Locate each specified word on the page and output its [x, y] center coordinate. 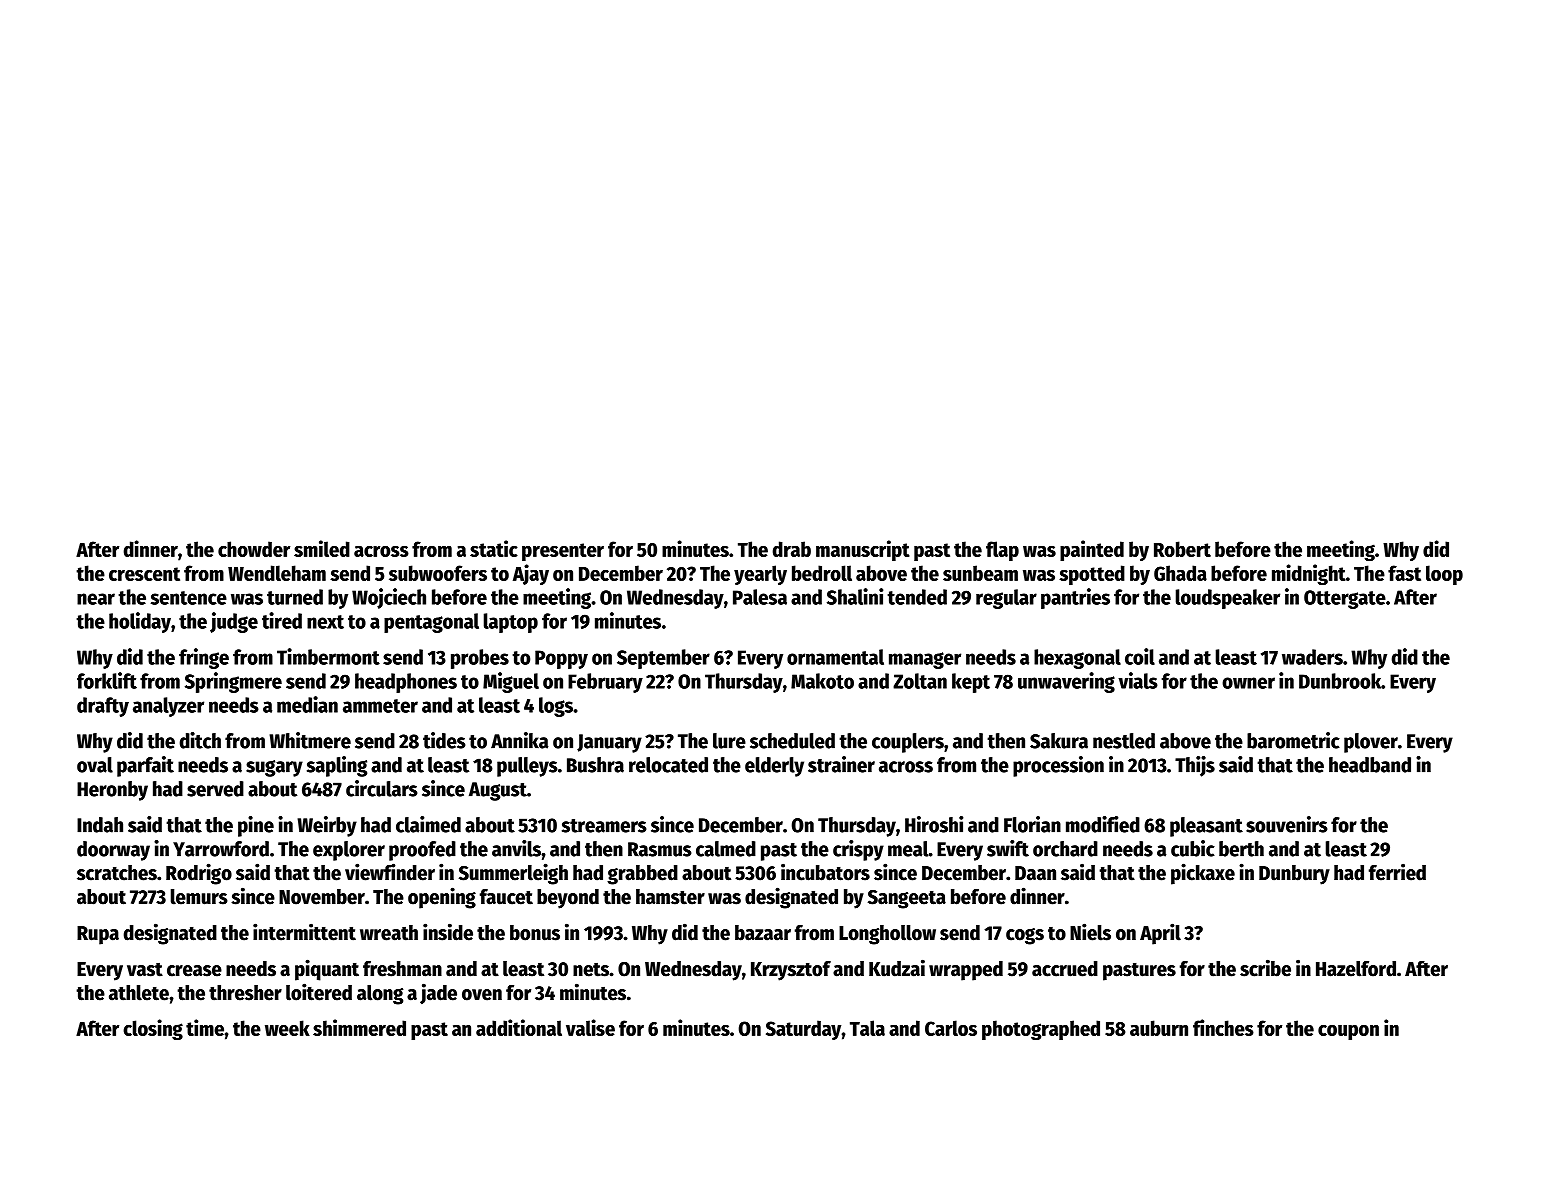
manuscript [863, 550]
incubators [825, 872]
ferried [1397, 872]
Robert [1182, 549]
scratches [117, 873]
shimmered [359, 1027]
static [494, 548]
